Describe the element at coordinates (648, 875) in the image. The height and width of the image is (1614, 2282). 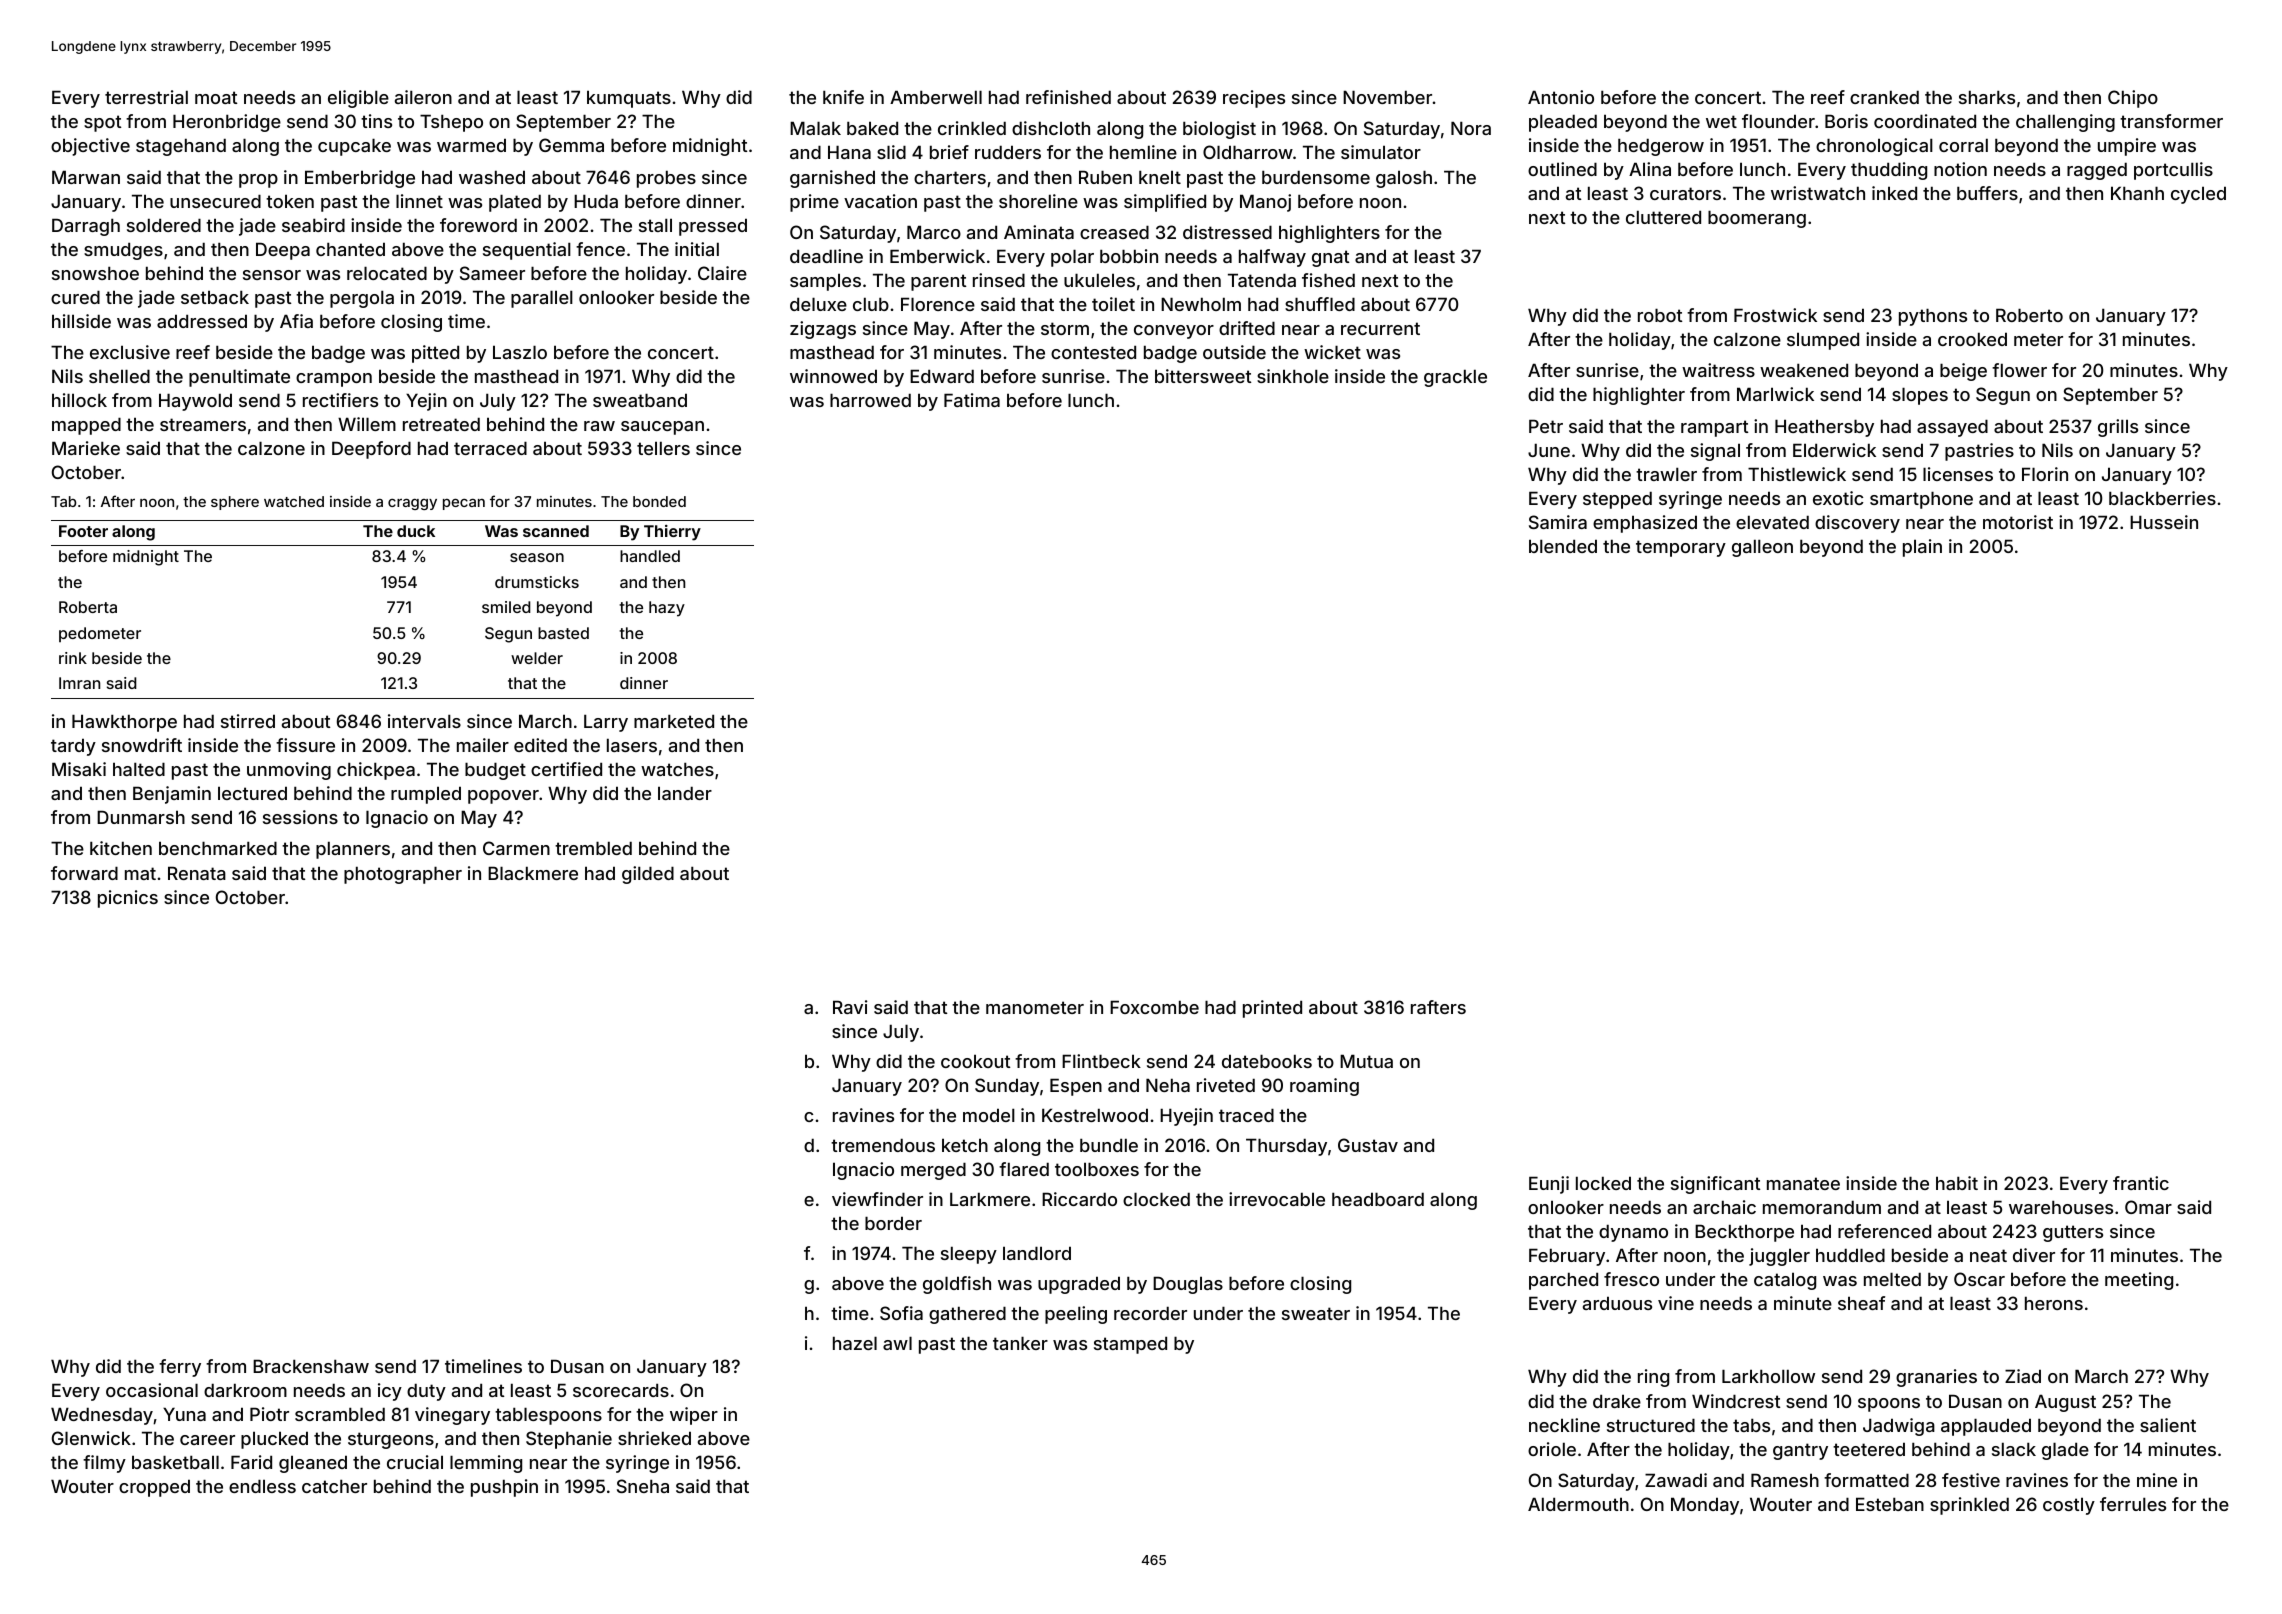
I see `gilded` at that location.
